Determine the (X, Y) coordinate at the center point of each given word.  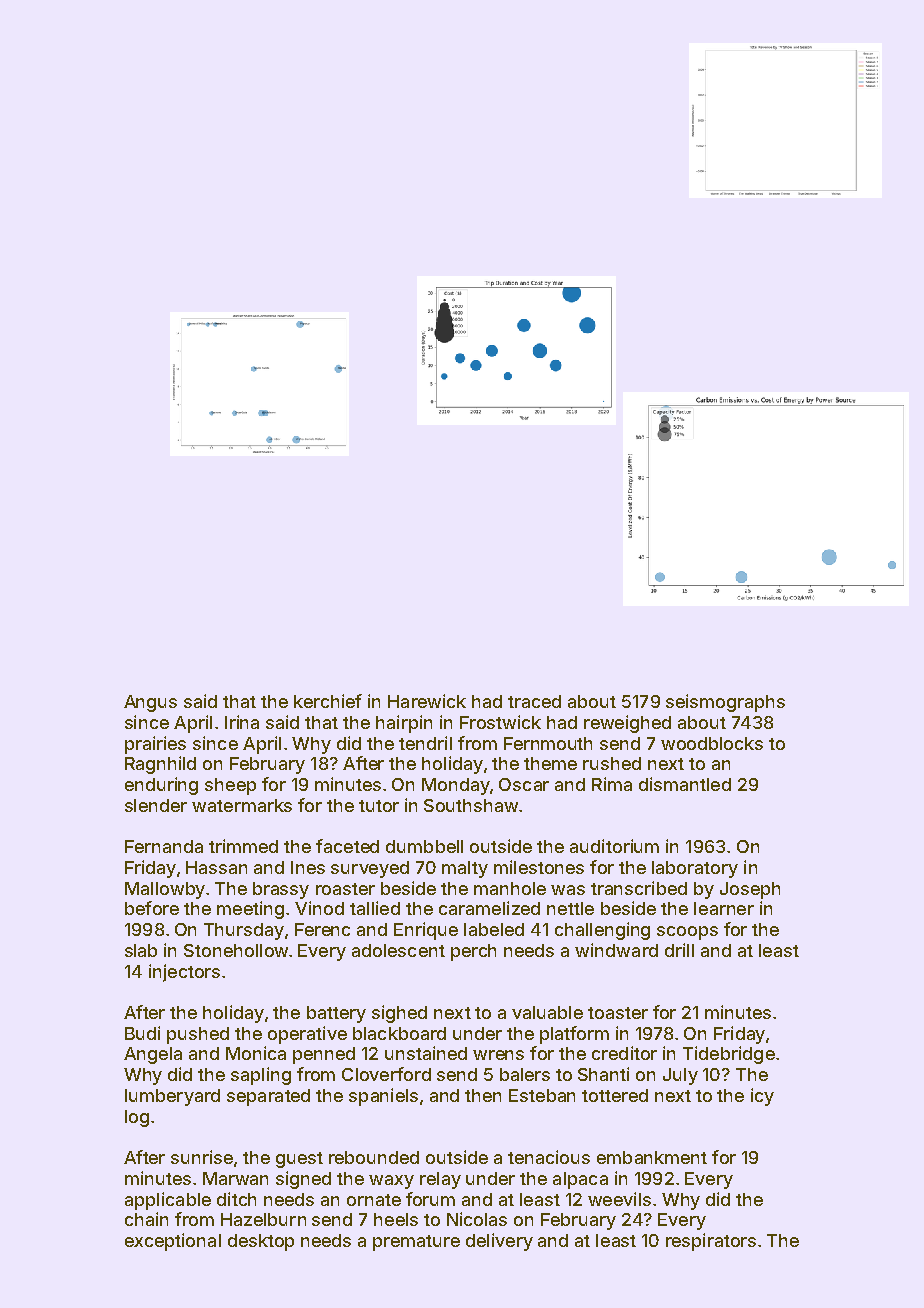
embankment (652, 1157)
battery (336, 1014)
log (137, 1118)
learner (724, 908)
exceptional (173, 1242)
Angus (150, 703)
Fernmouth (548, 743)
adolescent (398, 950)
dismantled (685, 784)
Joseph (750, 890)
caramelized (489, 908)
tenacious (549, 1157)
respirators (711, 1242)
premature (416, 1243)
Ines (308, 867)
